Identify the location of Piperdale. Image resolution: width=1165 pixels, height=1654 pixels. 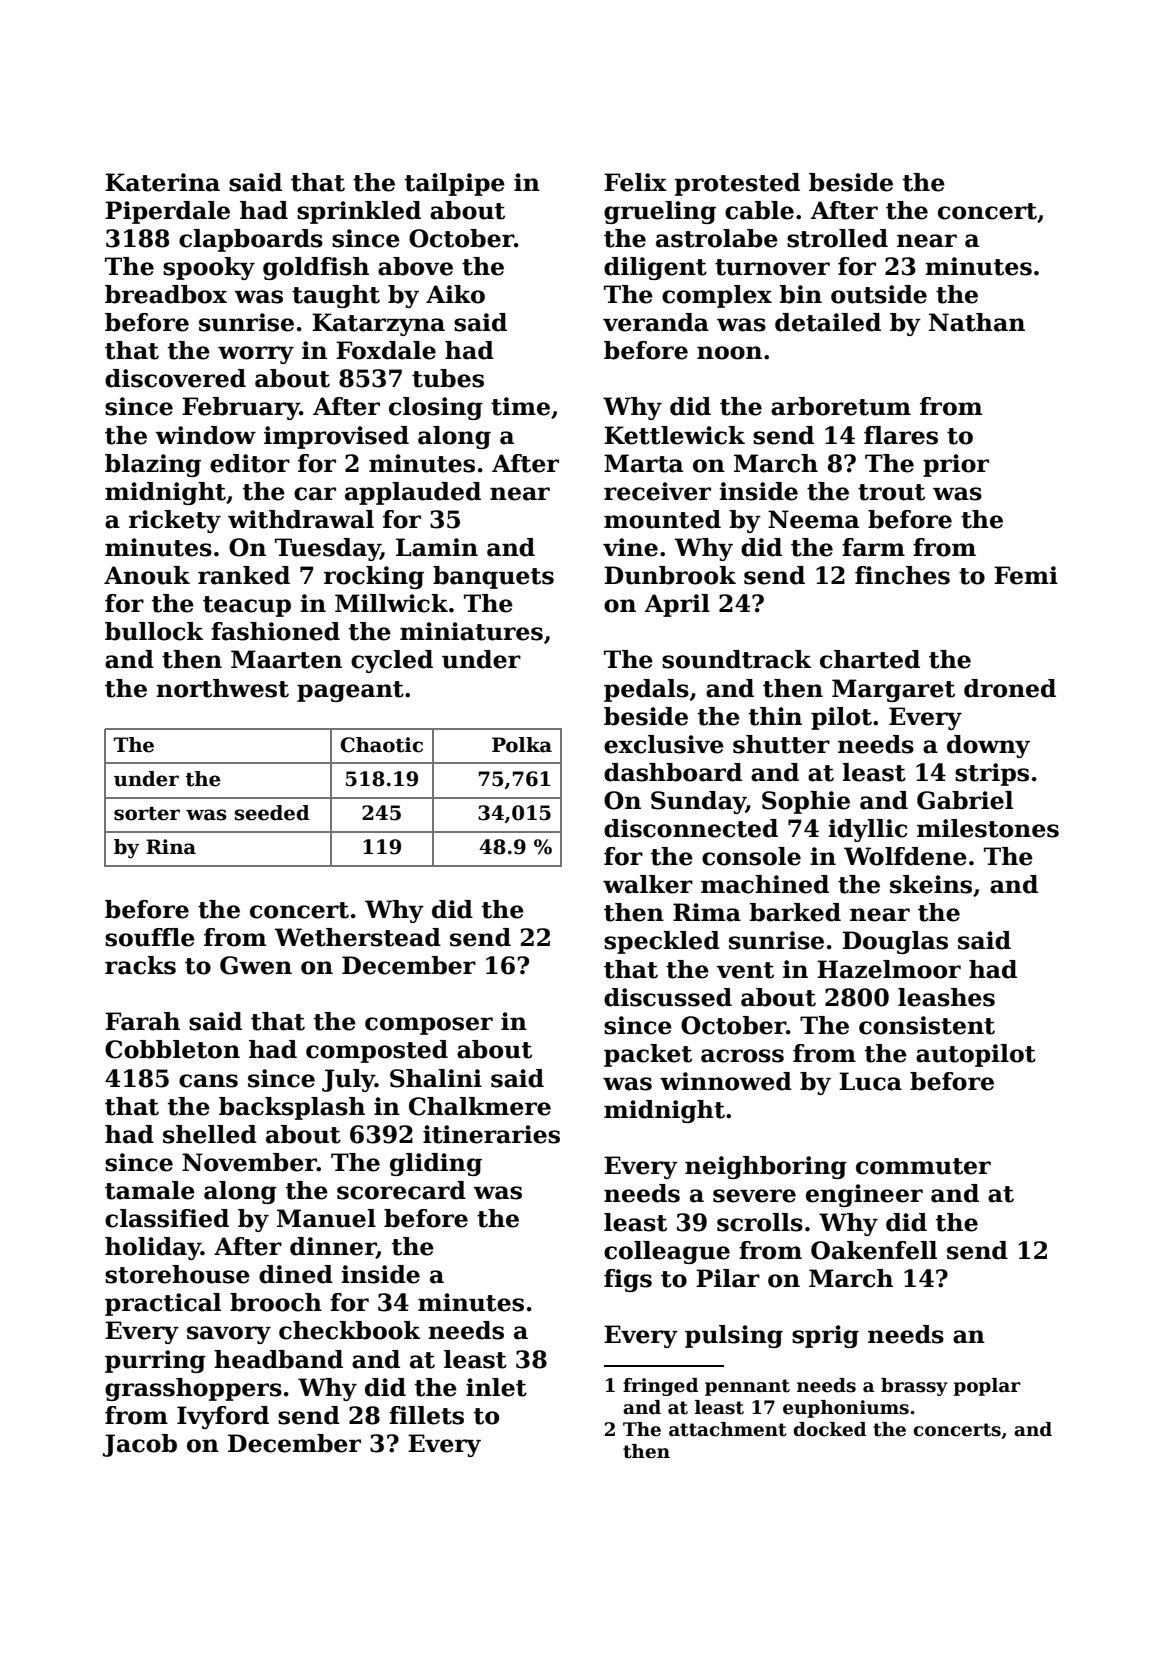
(167, 212).
